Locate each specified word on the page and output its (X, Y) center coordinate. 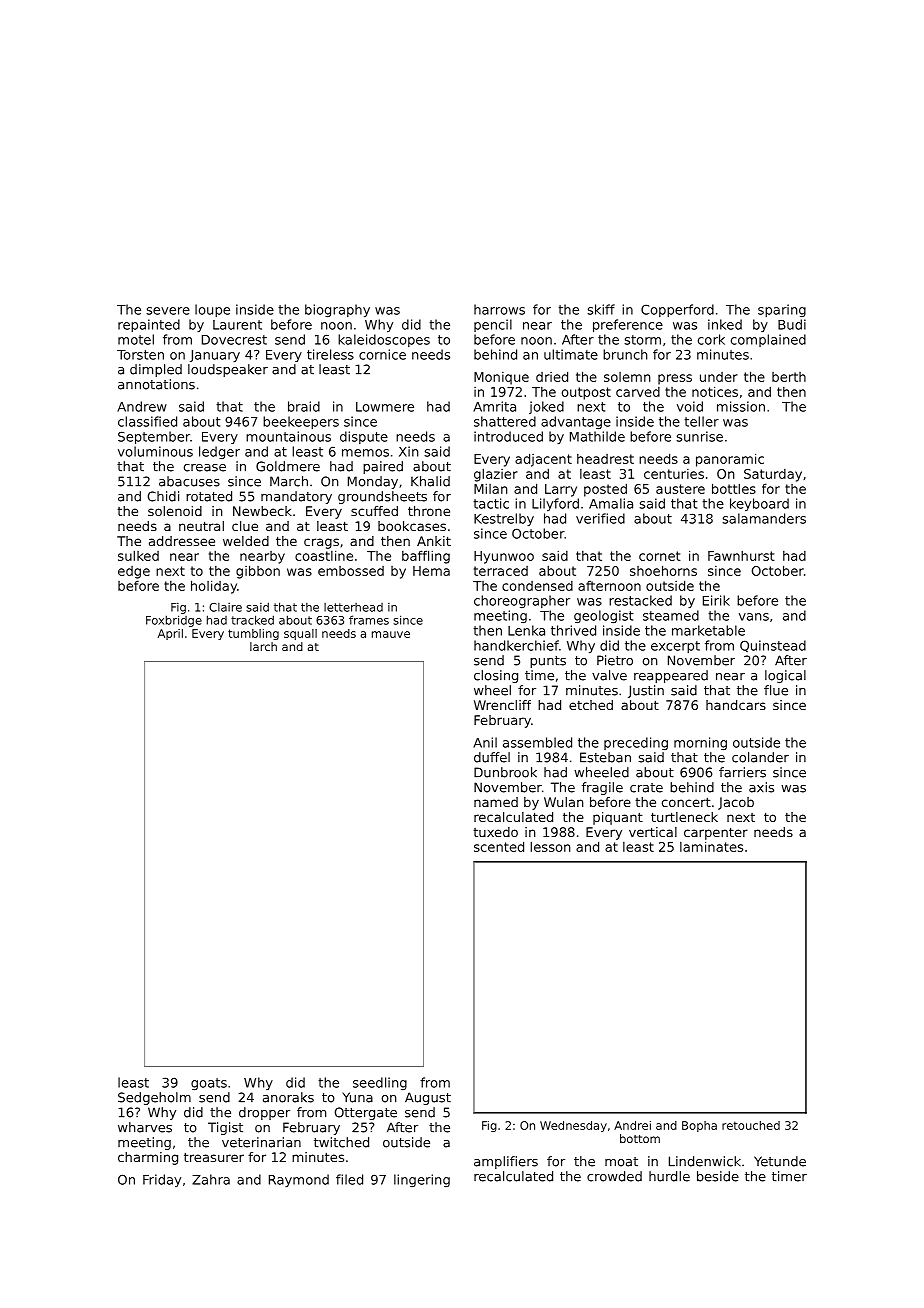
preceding (636, 743)
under (719, 377)
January (215, 356)
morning (700, 743)
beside (718, 1176)
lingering (422, 1180)
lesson (550, 846)
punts (548, 662)
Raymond (299, 1180)
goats (209, 1084)
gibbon (258, 572)
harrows (499, 309)
